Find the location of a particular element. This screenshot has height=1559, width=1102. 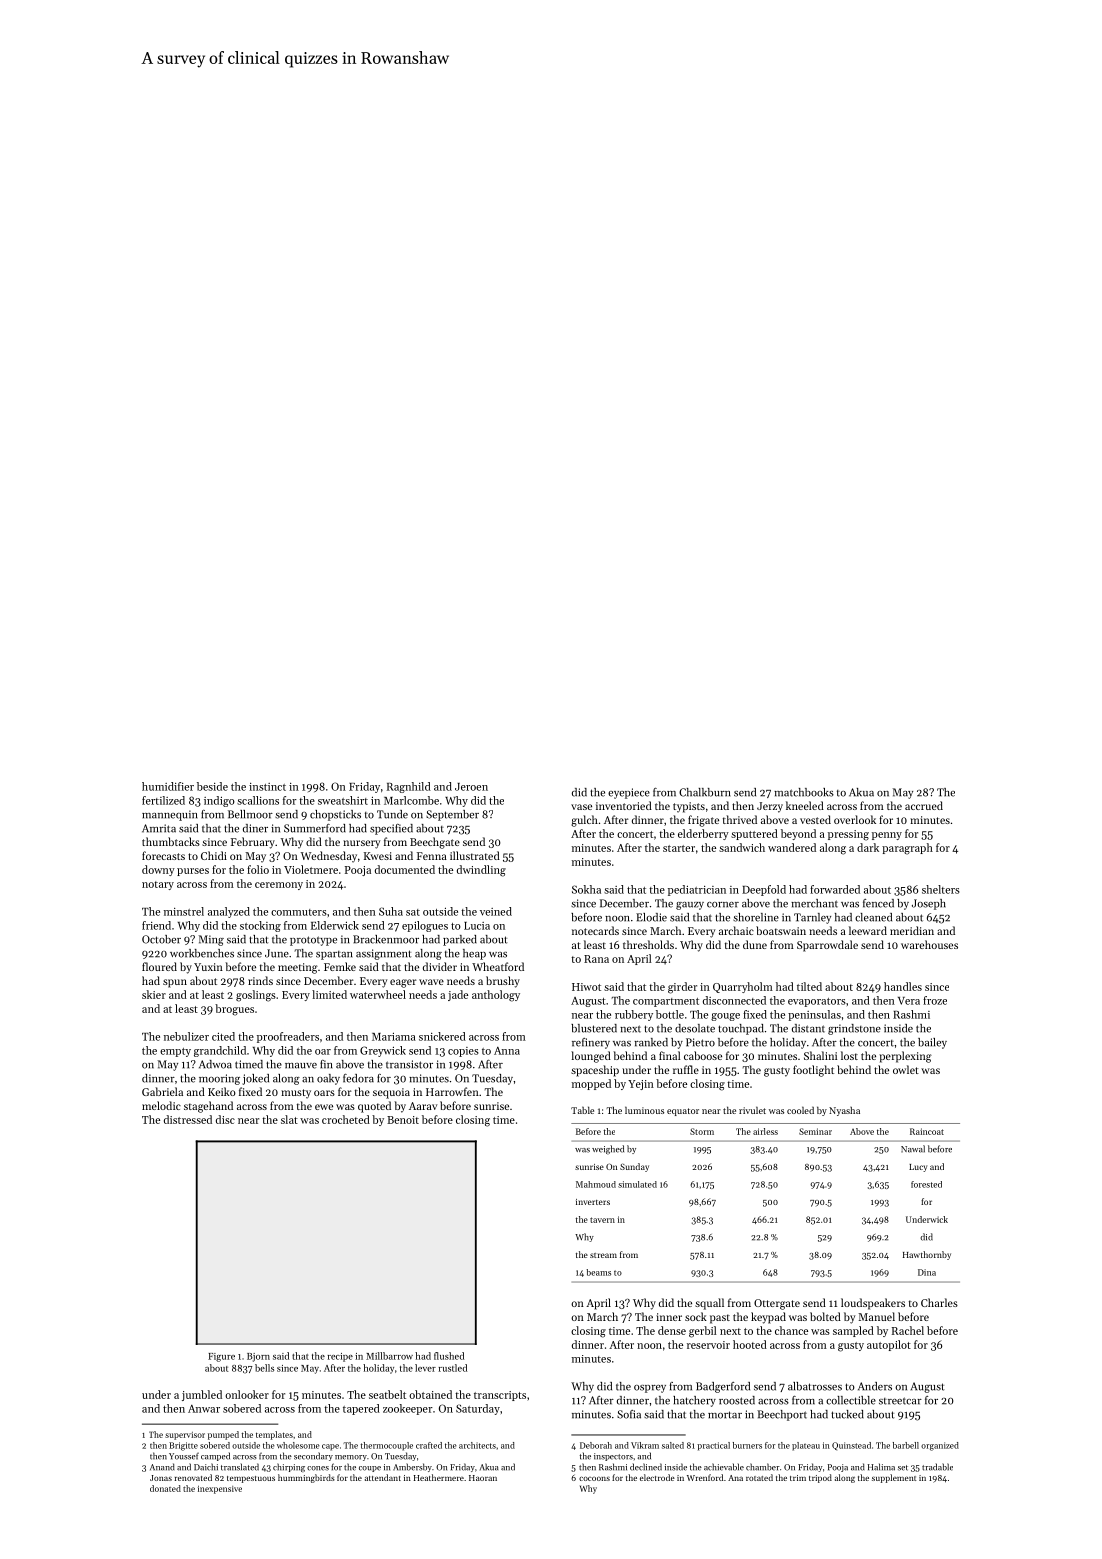

fenced is located at coordinates (878, 903).
